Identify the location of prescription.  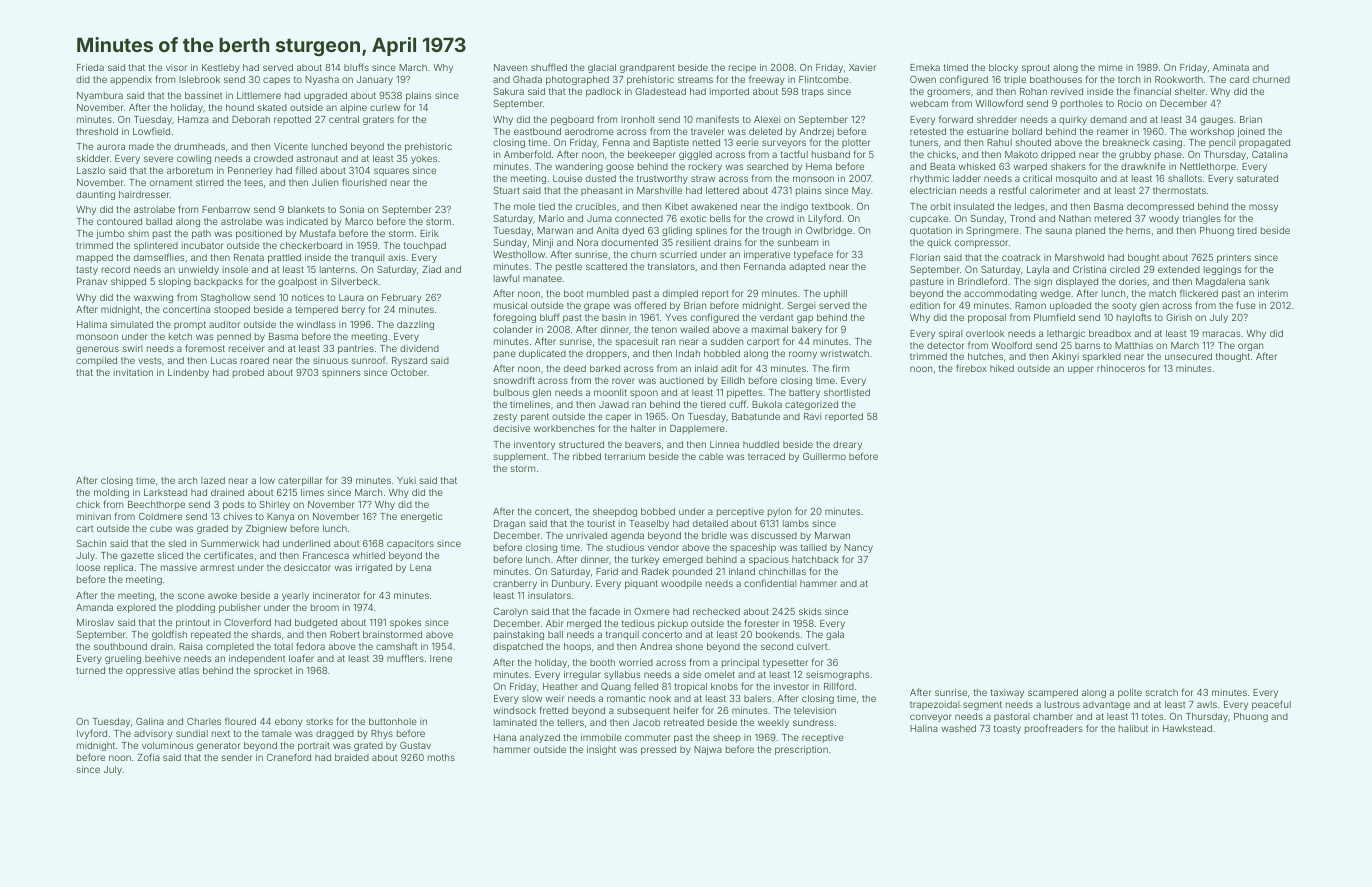
(801, 750).
